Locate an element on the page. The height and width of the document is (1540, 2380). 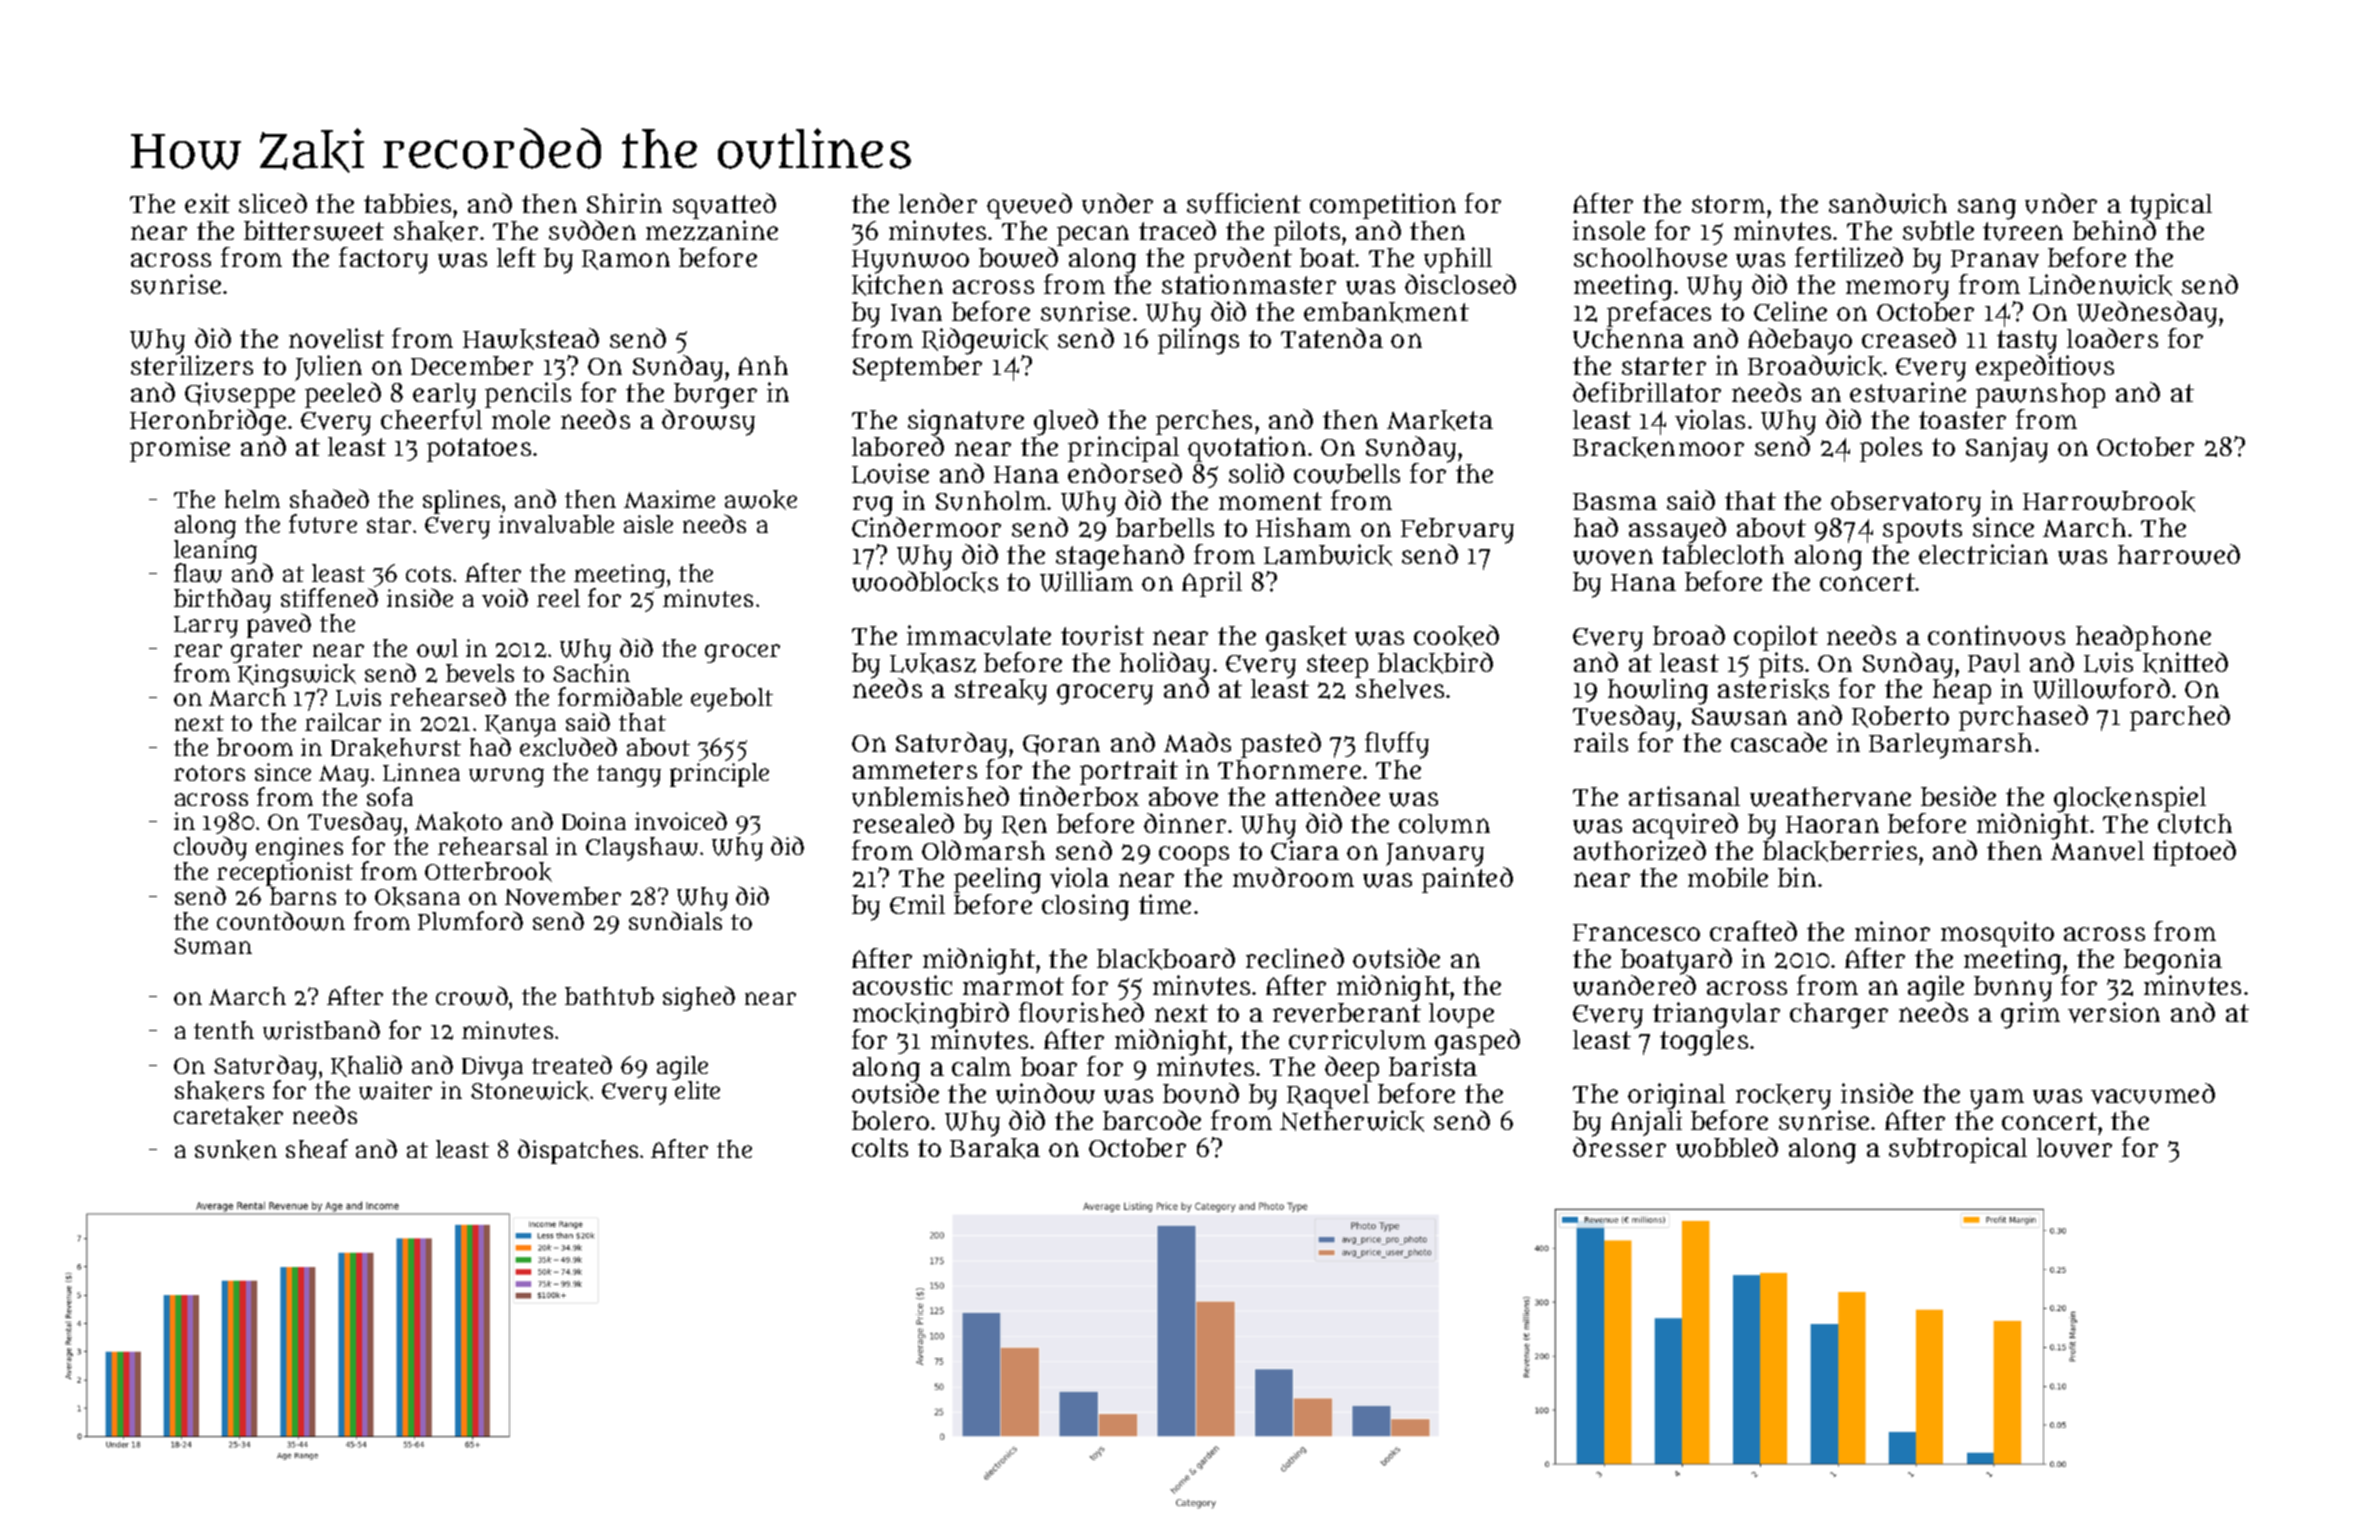
exit is located at coordinates (207, 203).
